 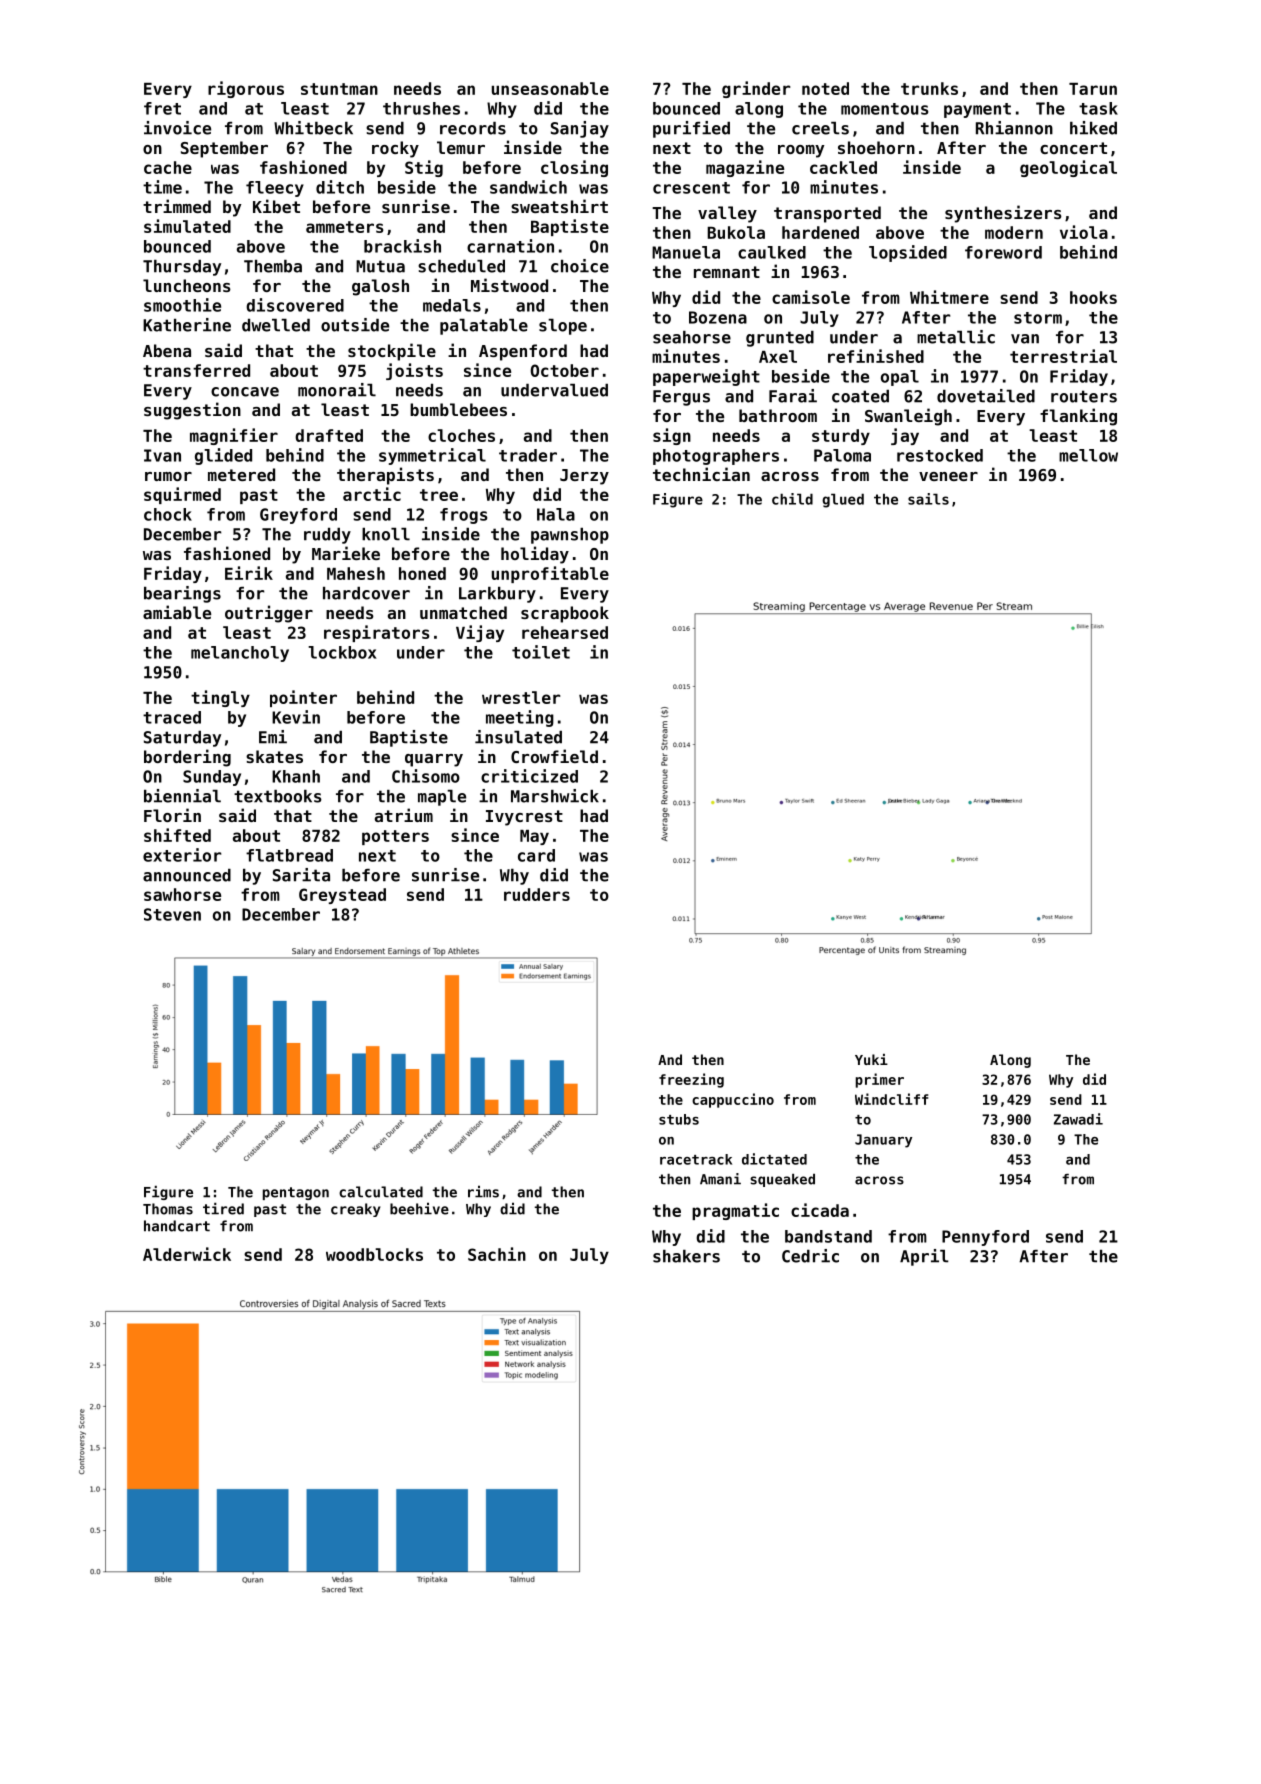 What do you see at coordinates (733, 1100) in the image?
I see `cappuccino` at bounding box center [733, 1100].
